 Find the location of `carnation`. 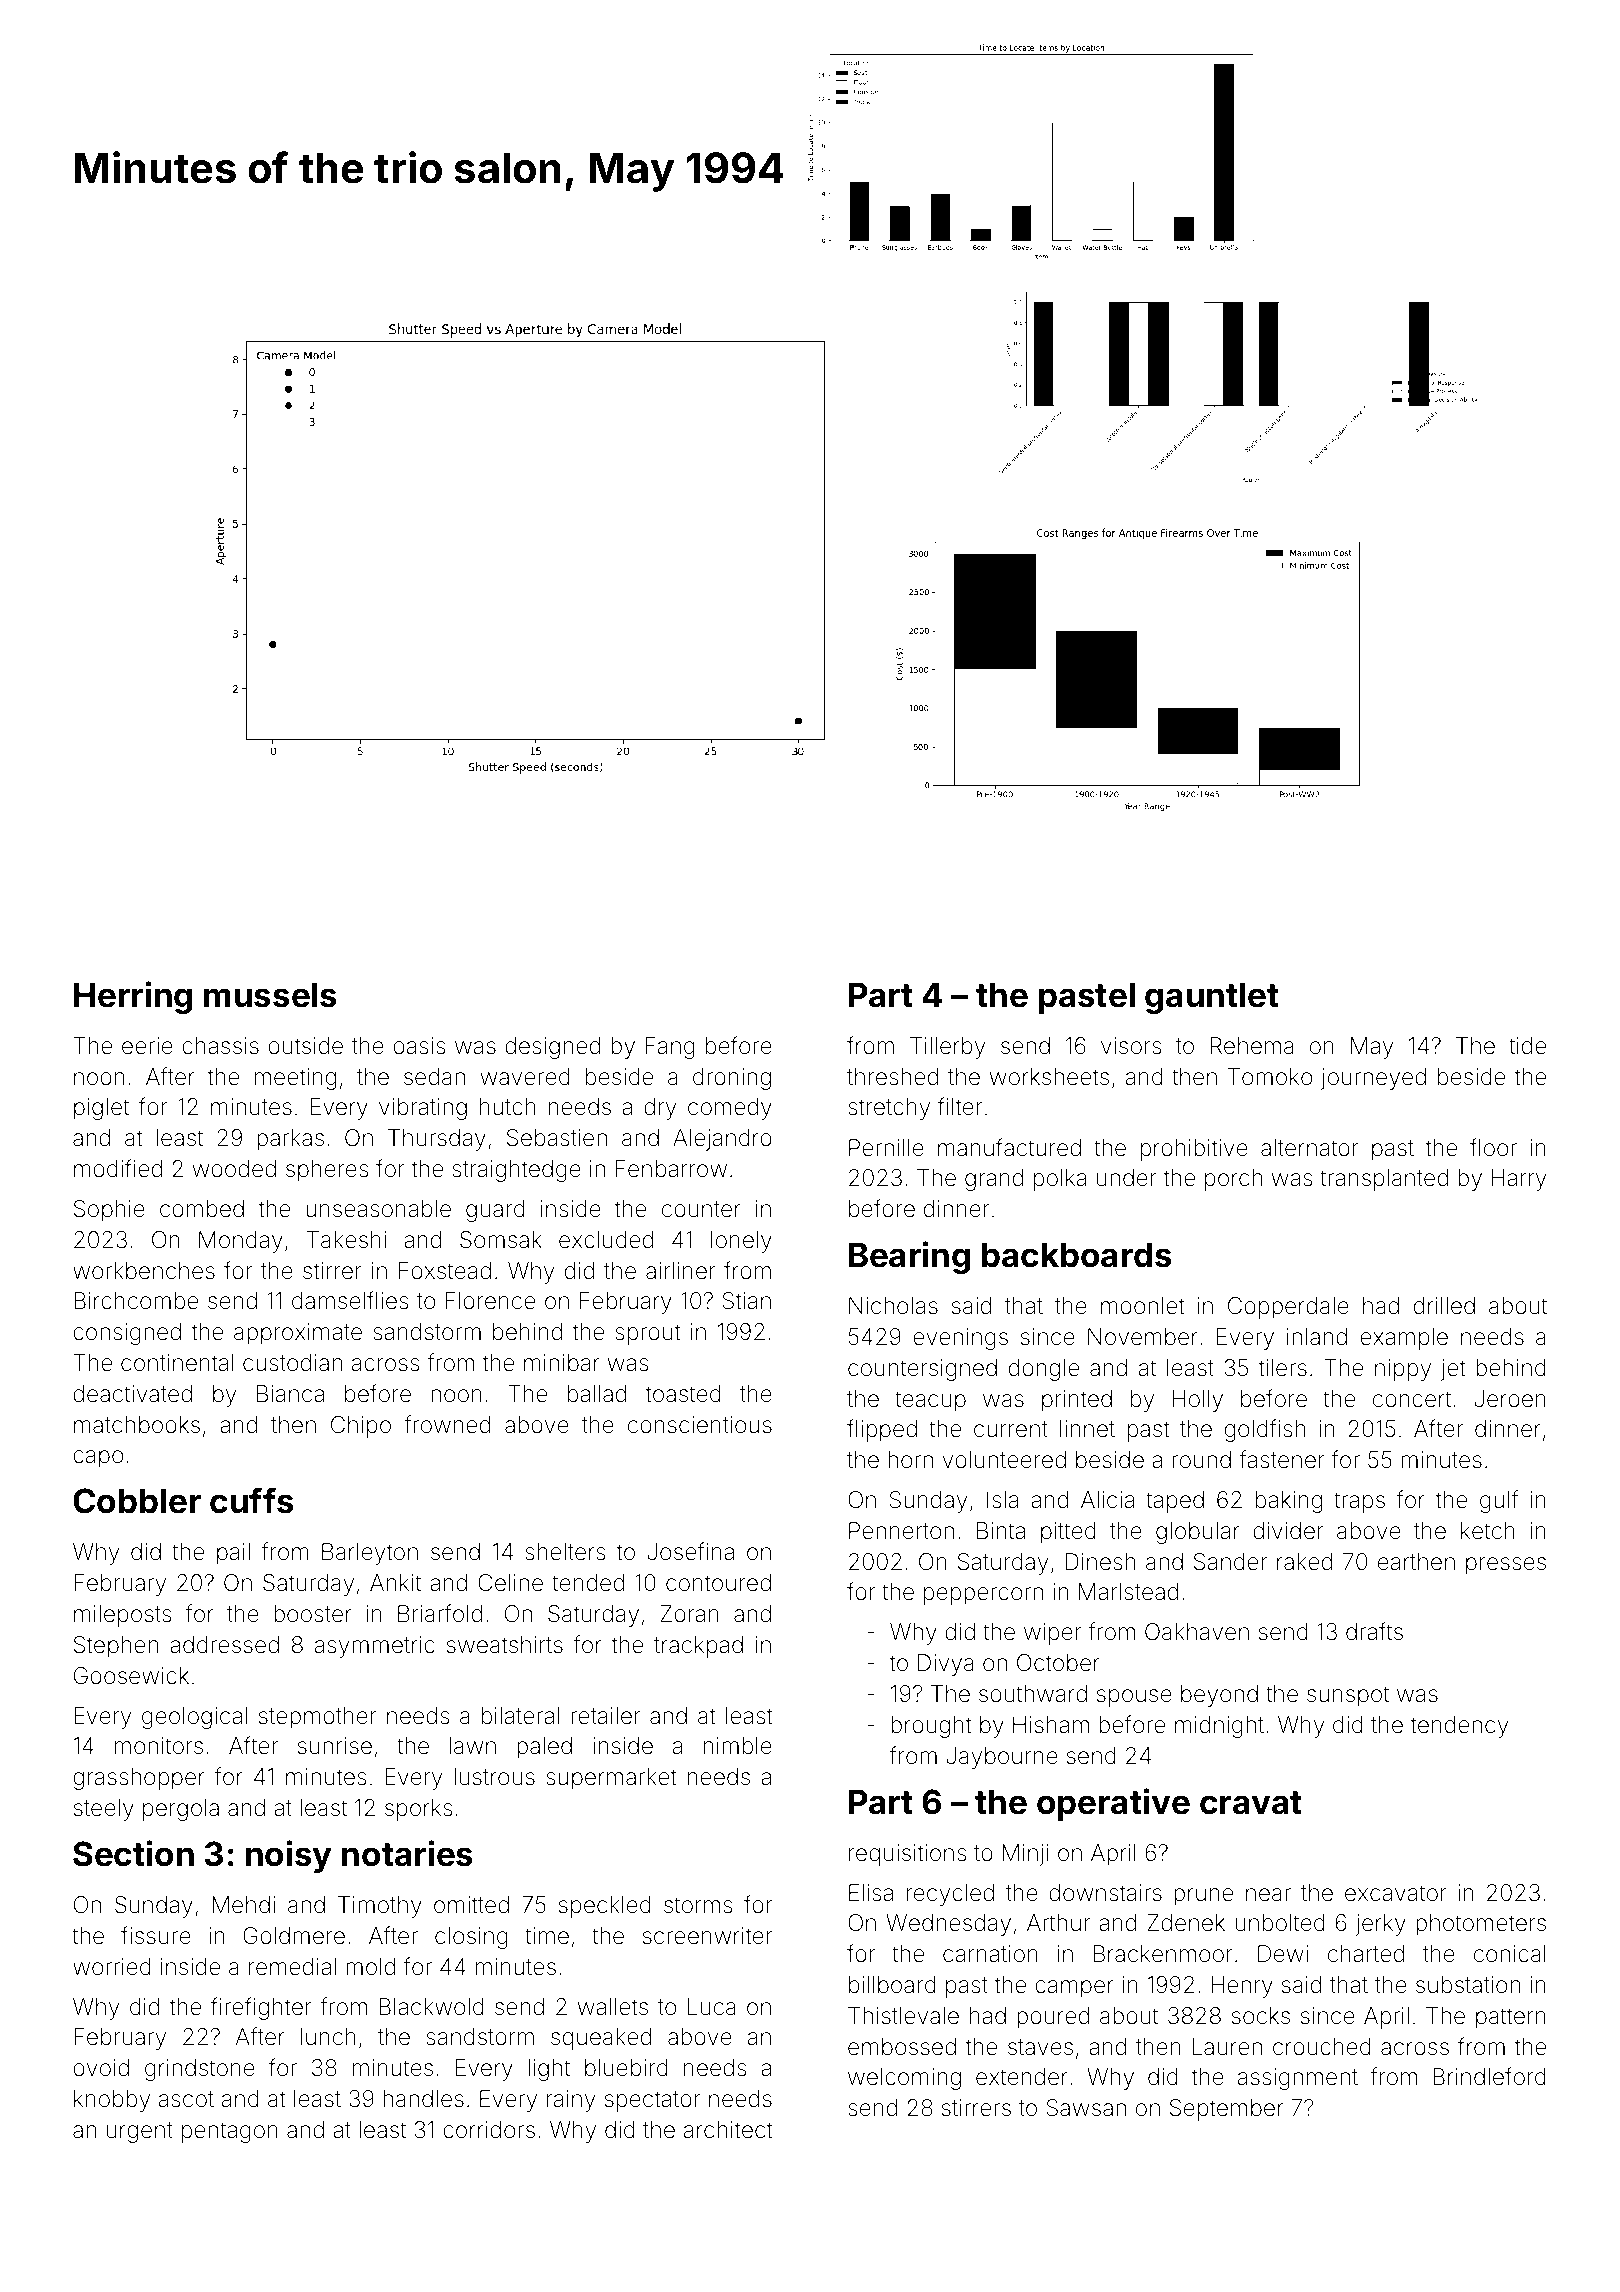

carnation is located at coordinates (990, 1954).
